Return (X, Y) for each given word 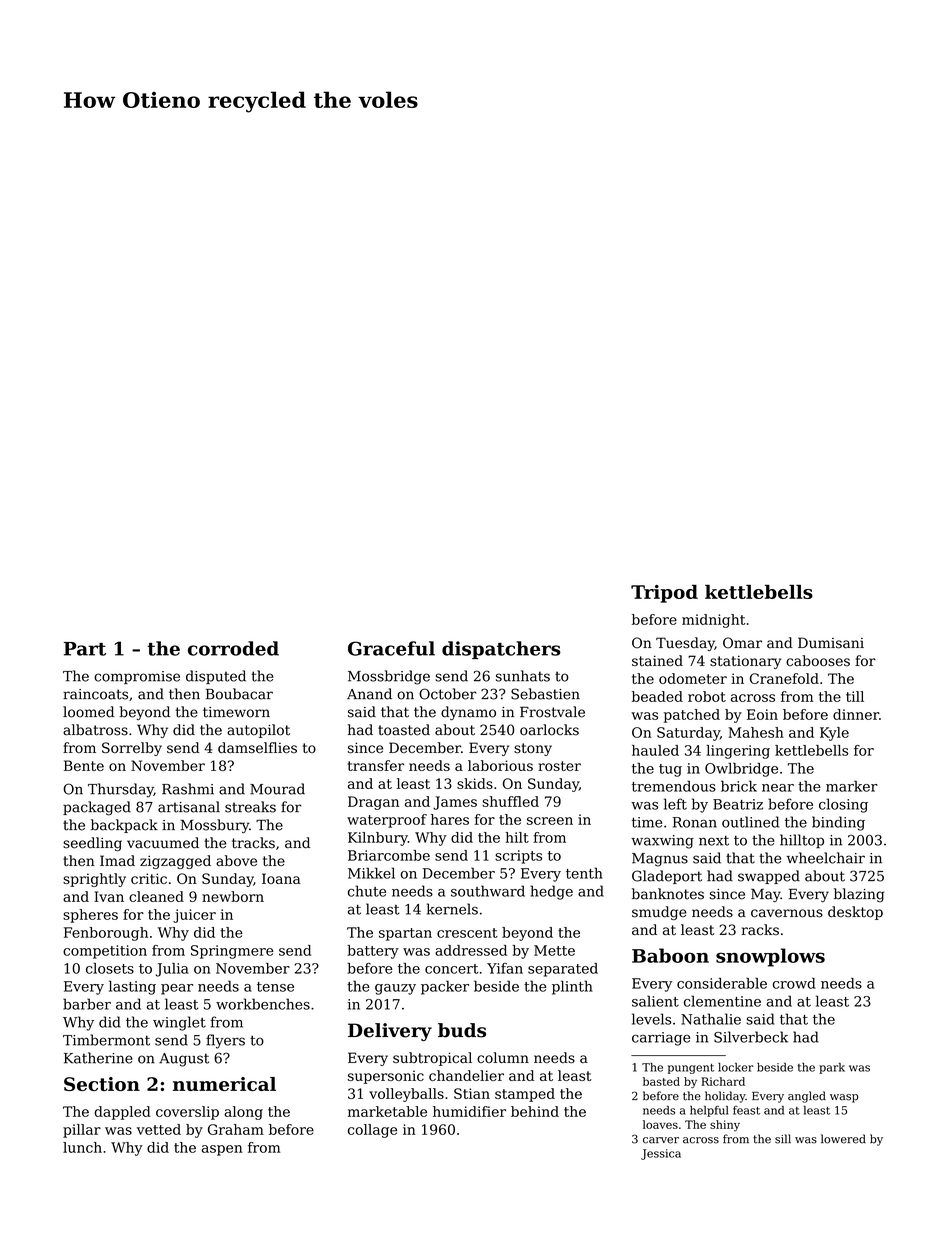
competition (105, 952)
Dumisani (831, 643)
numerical (224, 1084)
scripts (518, 857)
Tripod (664, 593)
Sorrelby (132, 749)
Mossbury (215, 826)
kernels (452, 909)
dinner (856, 714)
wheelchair (826, 858)
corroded (233, 648)
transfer (376, 765)
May (766, 895)
